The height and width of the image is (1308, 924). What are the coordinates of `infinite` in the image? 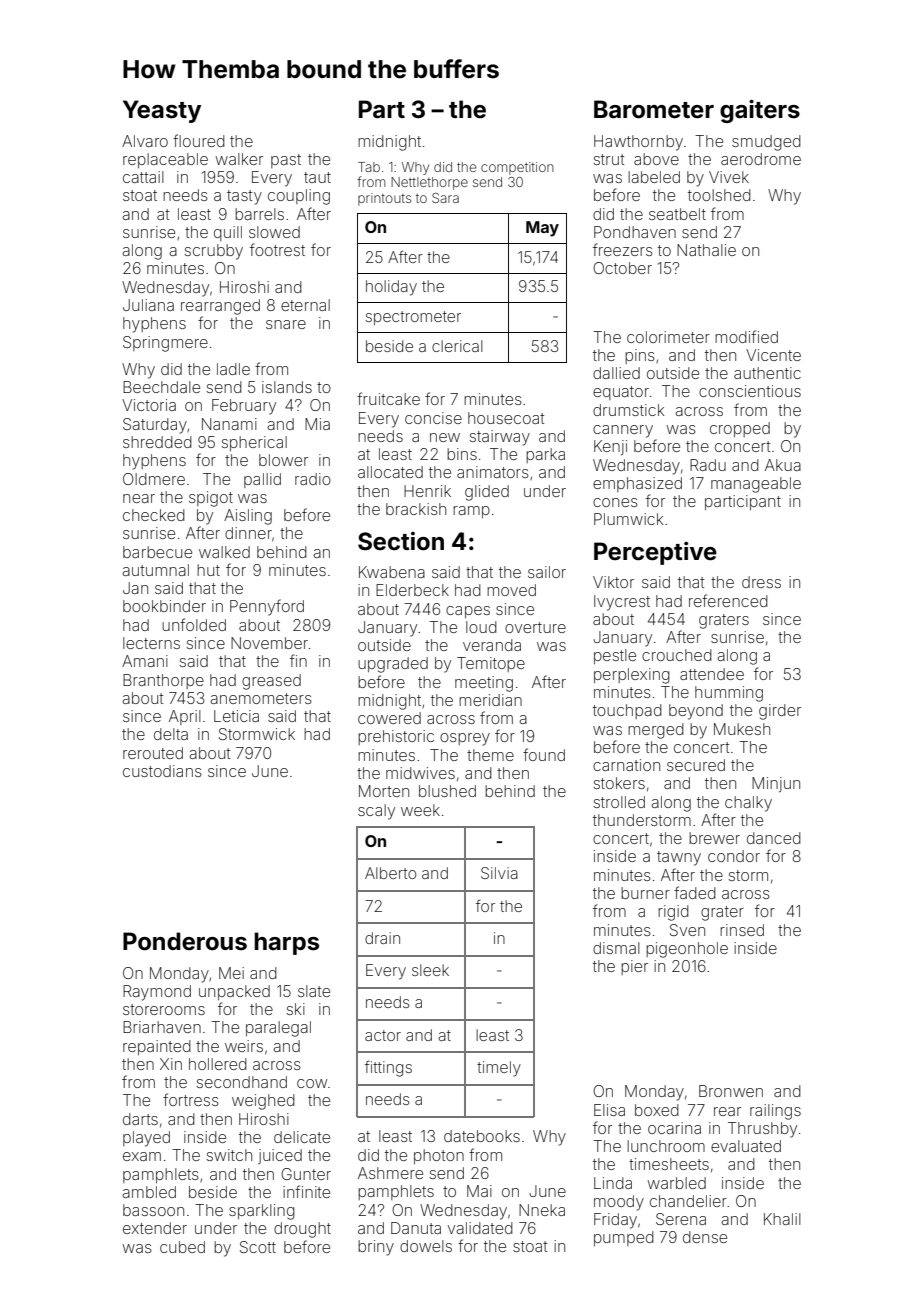 It's located at (306, 1191).
